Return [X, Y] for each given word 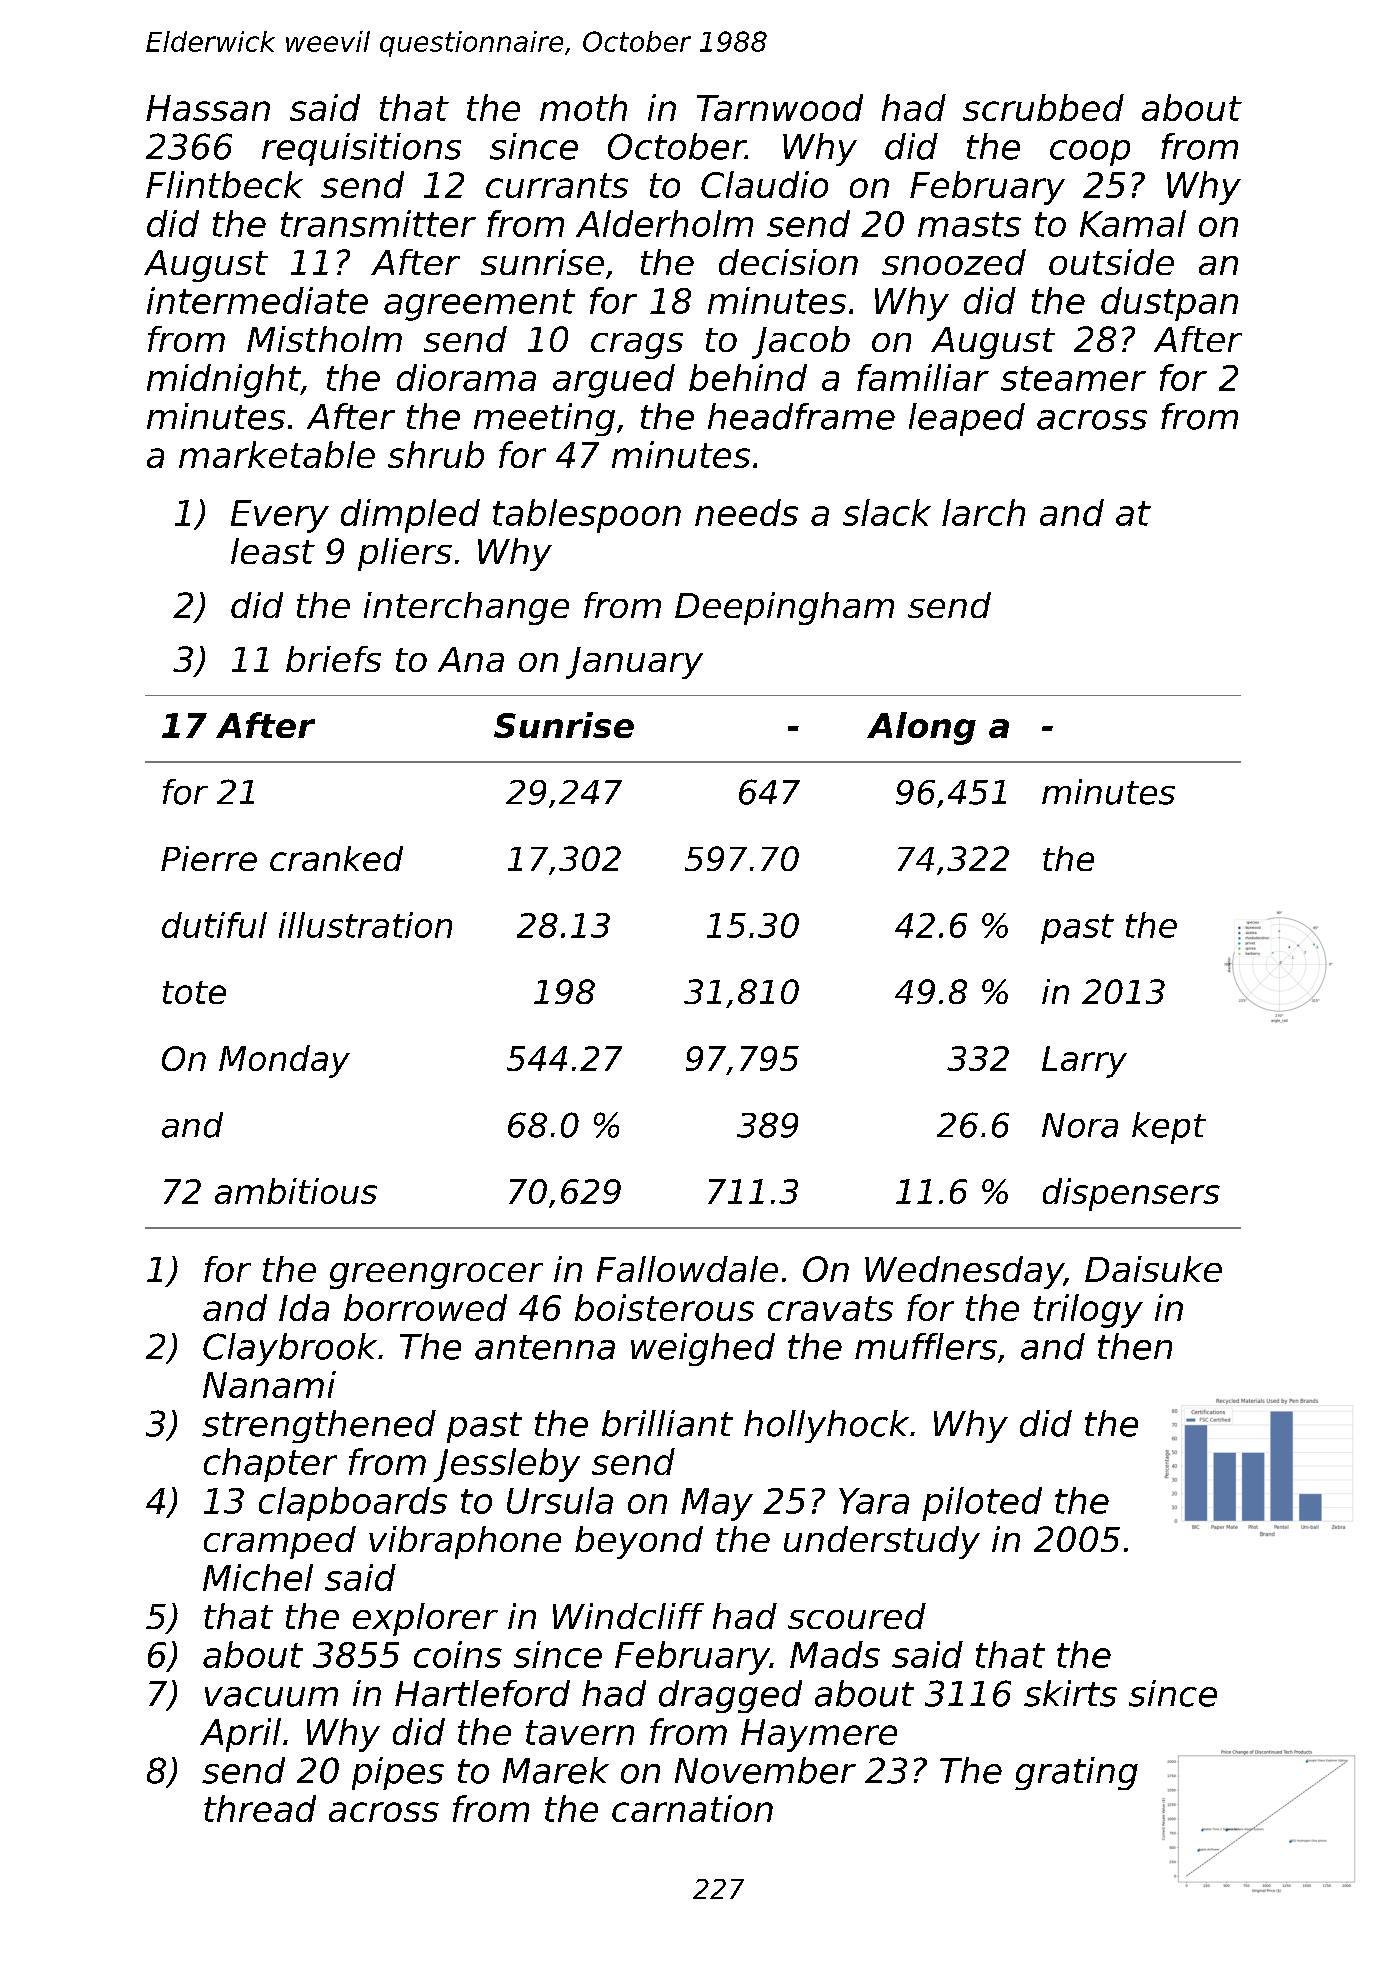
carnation [692, 1808]
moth [583, 107]
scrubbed [1043, 107]
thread [260, 1808]
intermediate [257, 300]
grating [1076, 1773]
